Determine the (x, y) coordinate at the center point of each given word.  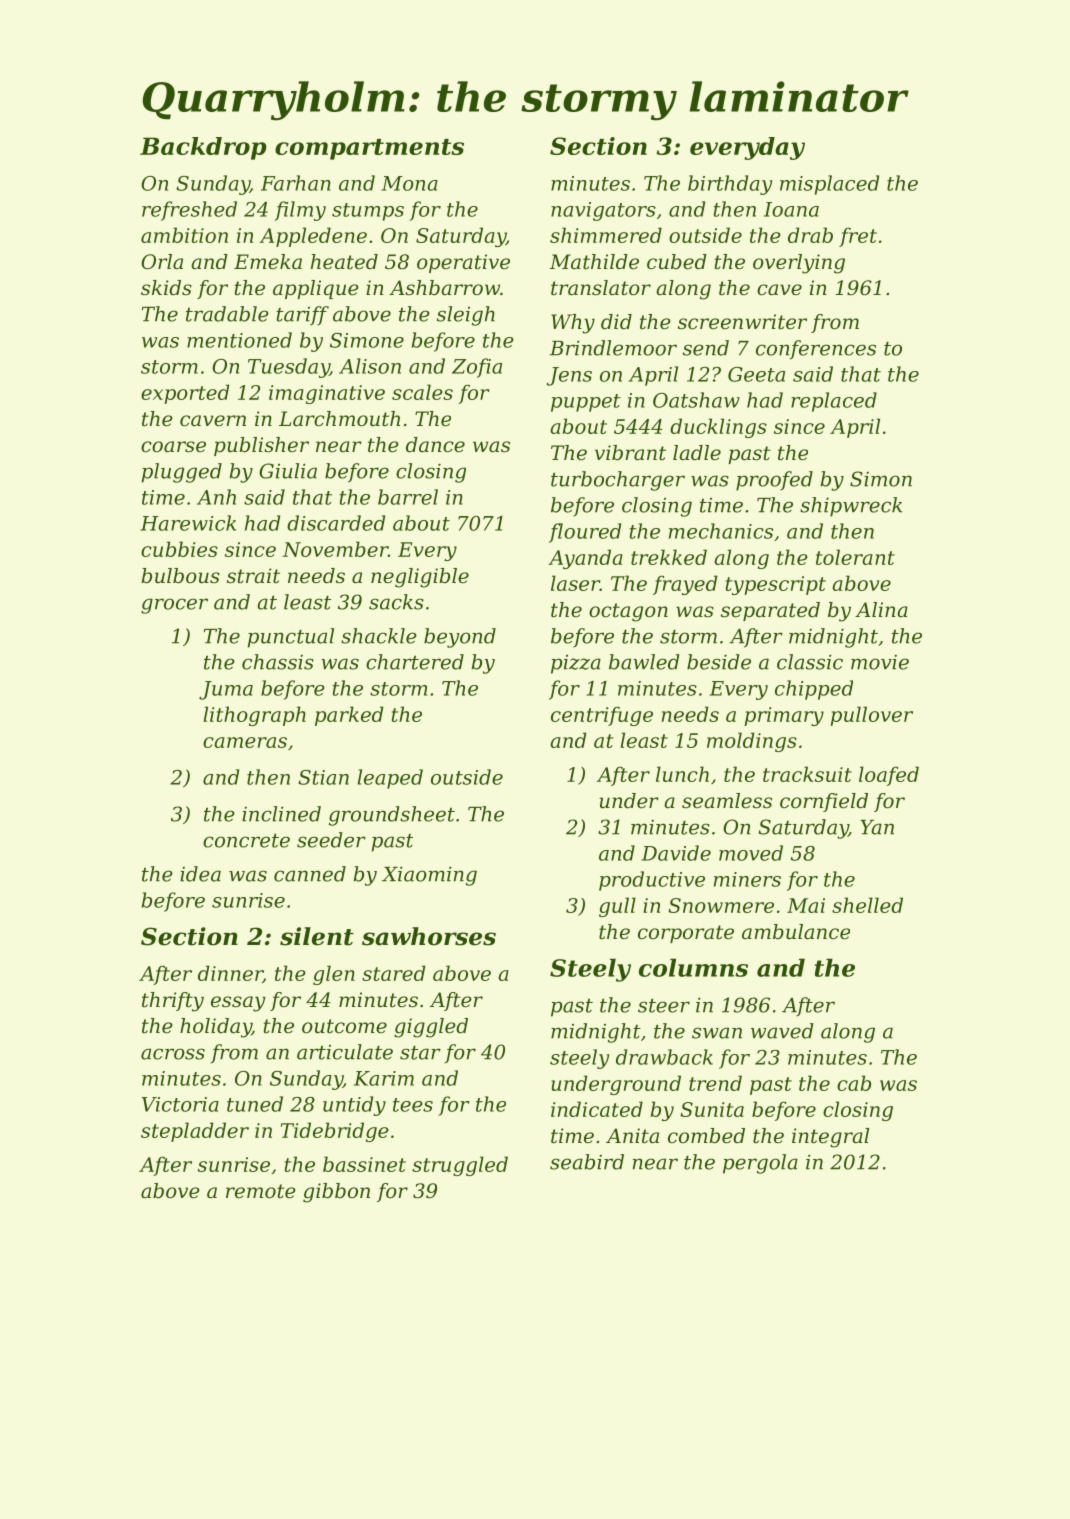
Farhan (296, 183)
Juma (226, 690)
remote (261, 1191)
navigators (603, 211)
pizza (576, 664)
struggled (460, 1166)
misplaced (829, 185)
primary (784, 716)
